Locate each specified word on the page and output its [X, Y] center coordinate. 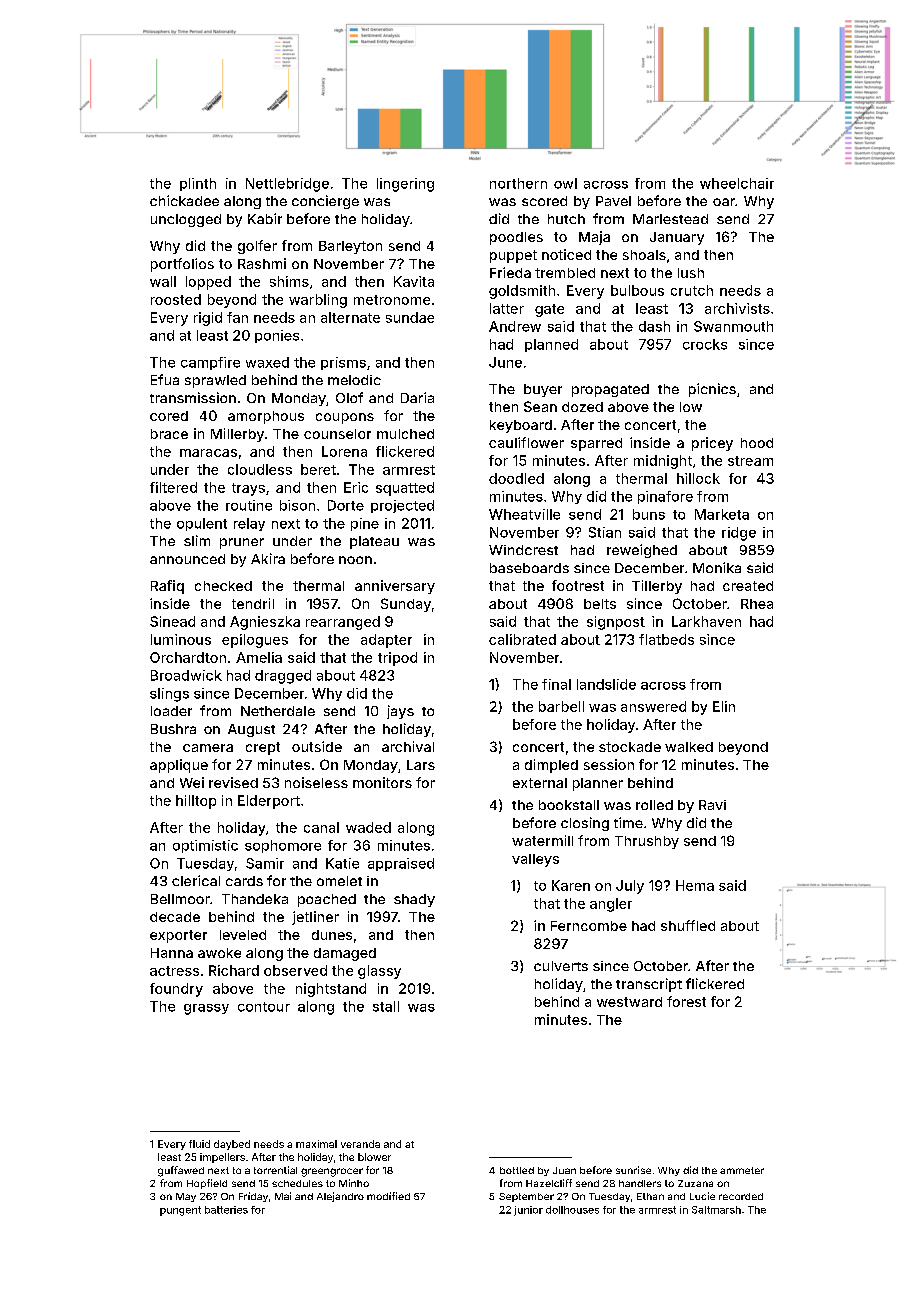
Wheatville [524, 514]
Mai [283, 1196]
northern [518, 183]
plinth [198, 184]
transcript [649, 985]
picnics [712, 390]
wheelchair [737, 183]
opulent [202, 524]
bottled [517, 1170]
